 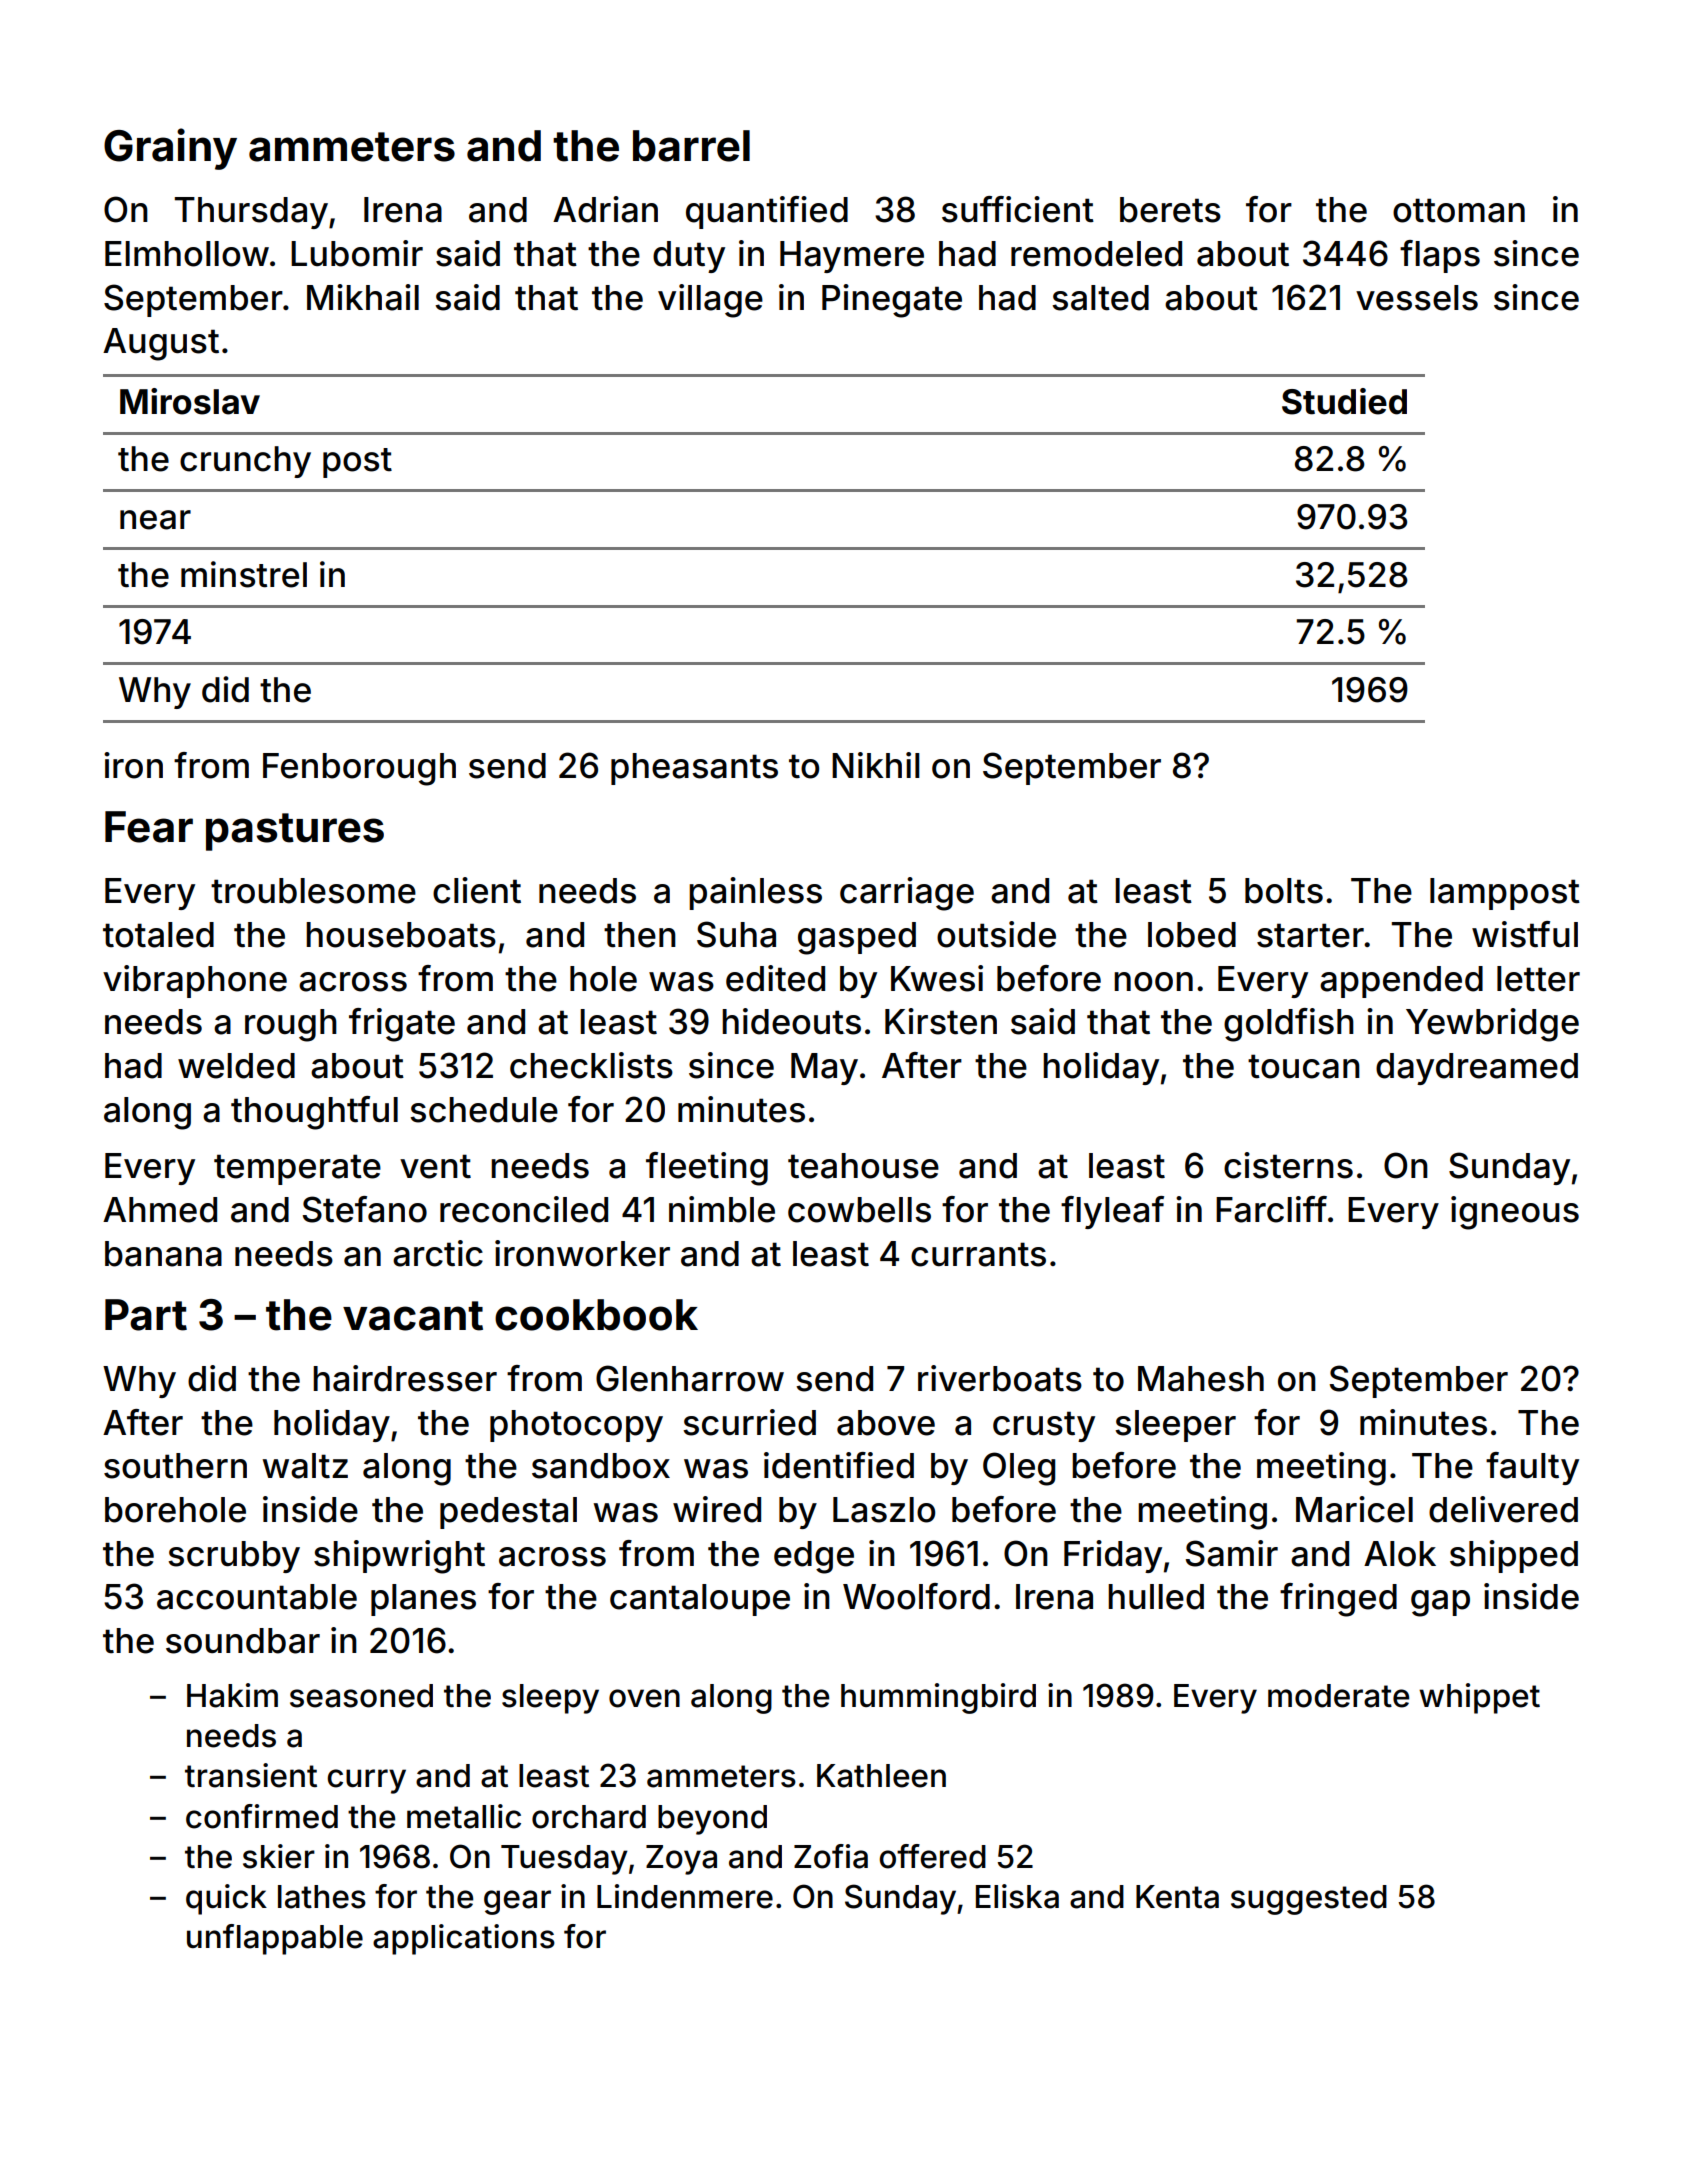 I want to click on Pinegate, so click(x=892, y=301).
